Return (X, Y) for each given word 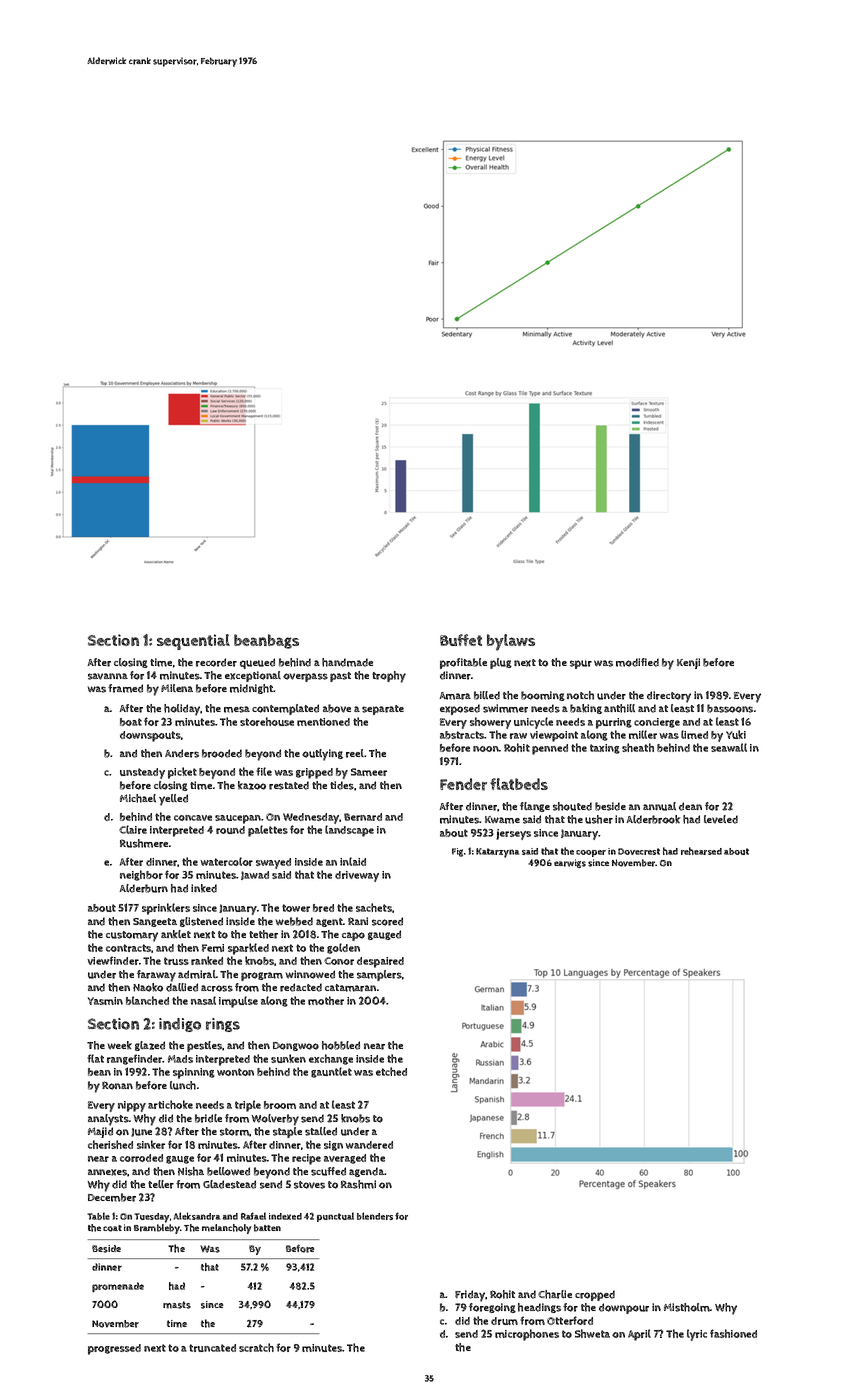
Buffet (461, 640)
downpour (624, 1308)
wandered (369, 1145)
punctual (335, 1217)
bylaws (511, 642)
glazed (150, 1046)
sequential (193, 642)
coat (112, 1228)
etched (391, 1071)
